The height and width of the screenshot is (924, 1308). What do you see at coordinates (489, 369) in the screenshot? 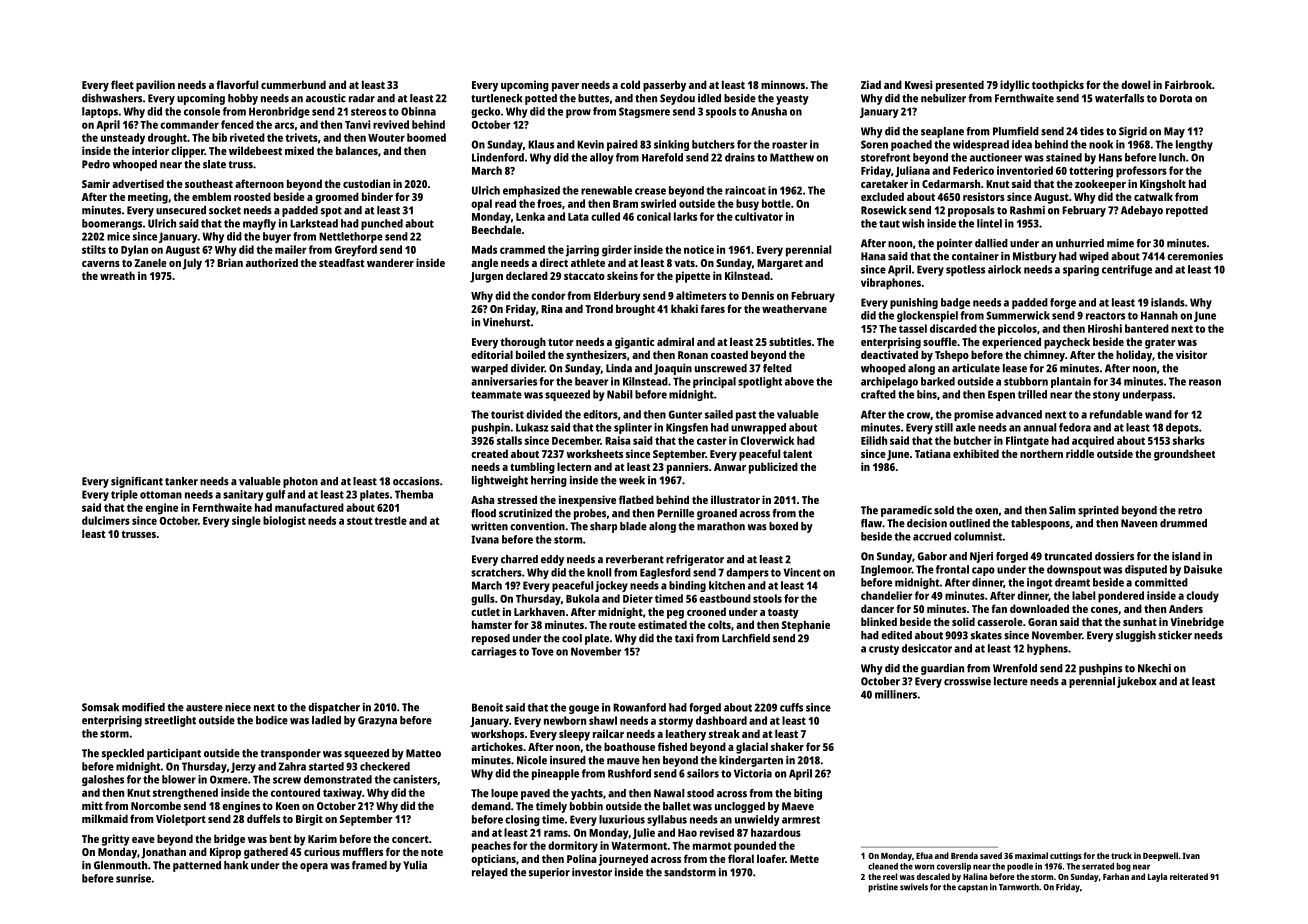
I see `warped` at bounding box center [489, 369].
